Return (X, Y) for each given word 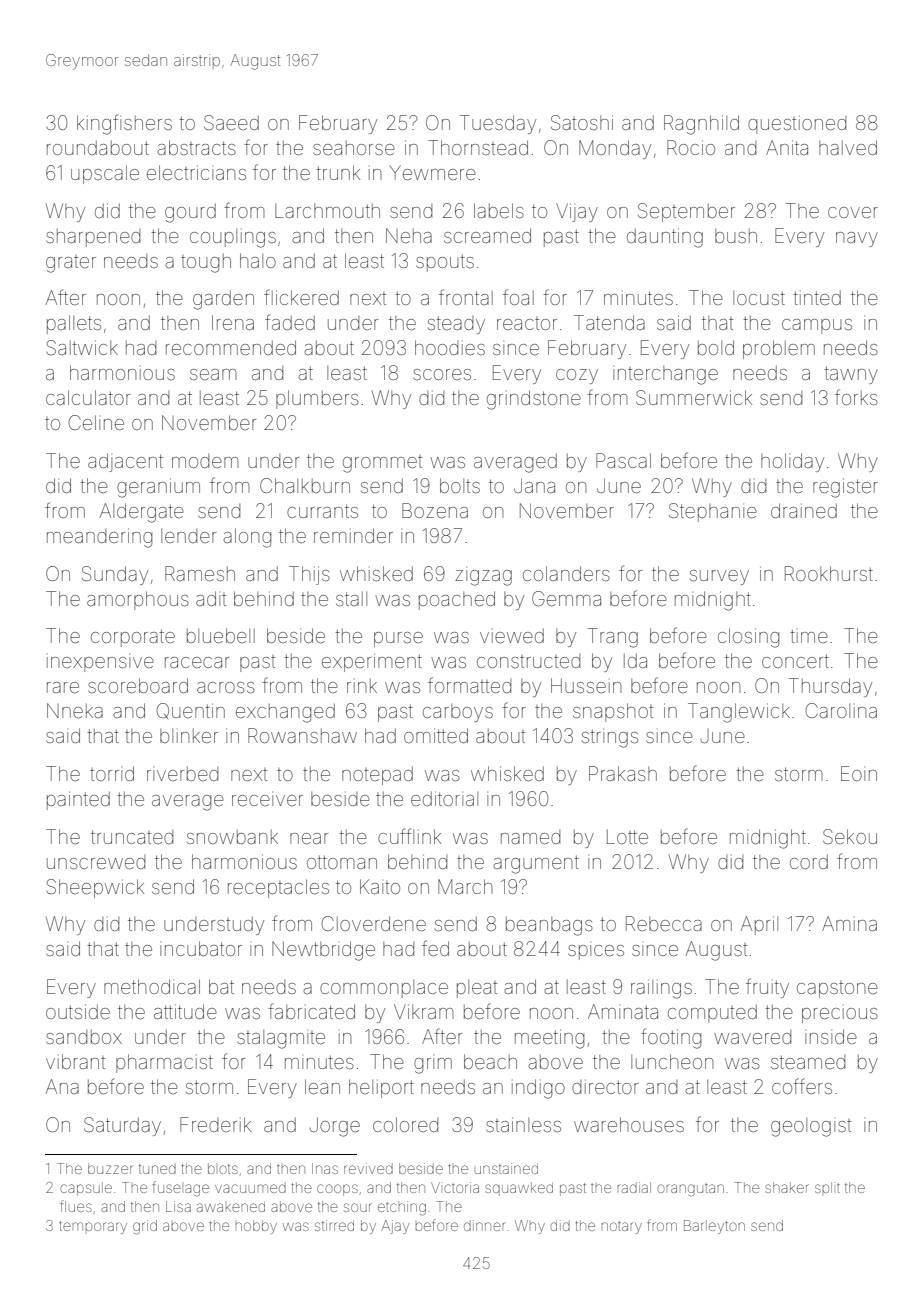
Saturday (122, 1126)
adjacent (125, 462)
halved (848, 147)
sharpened (93, 238)
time (809, 636)
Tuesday (498, 124)
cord (809, 861)
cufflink (409, 836)
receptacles (278, 888)
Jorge (335, 1127)
